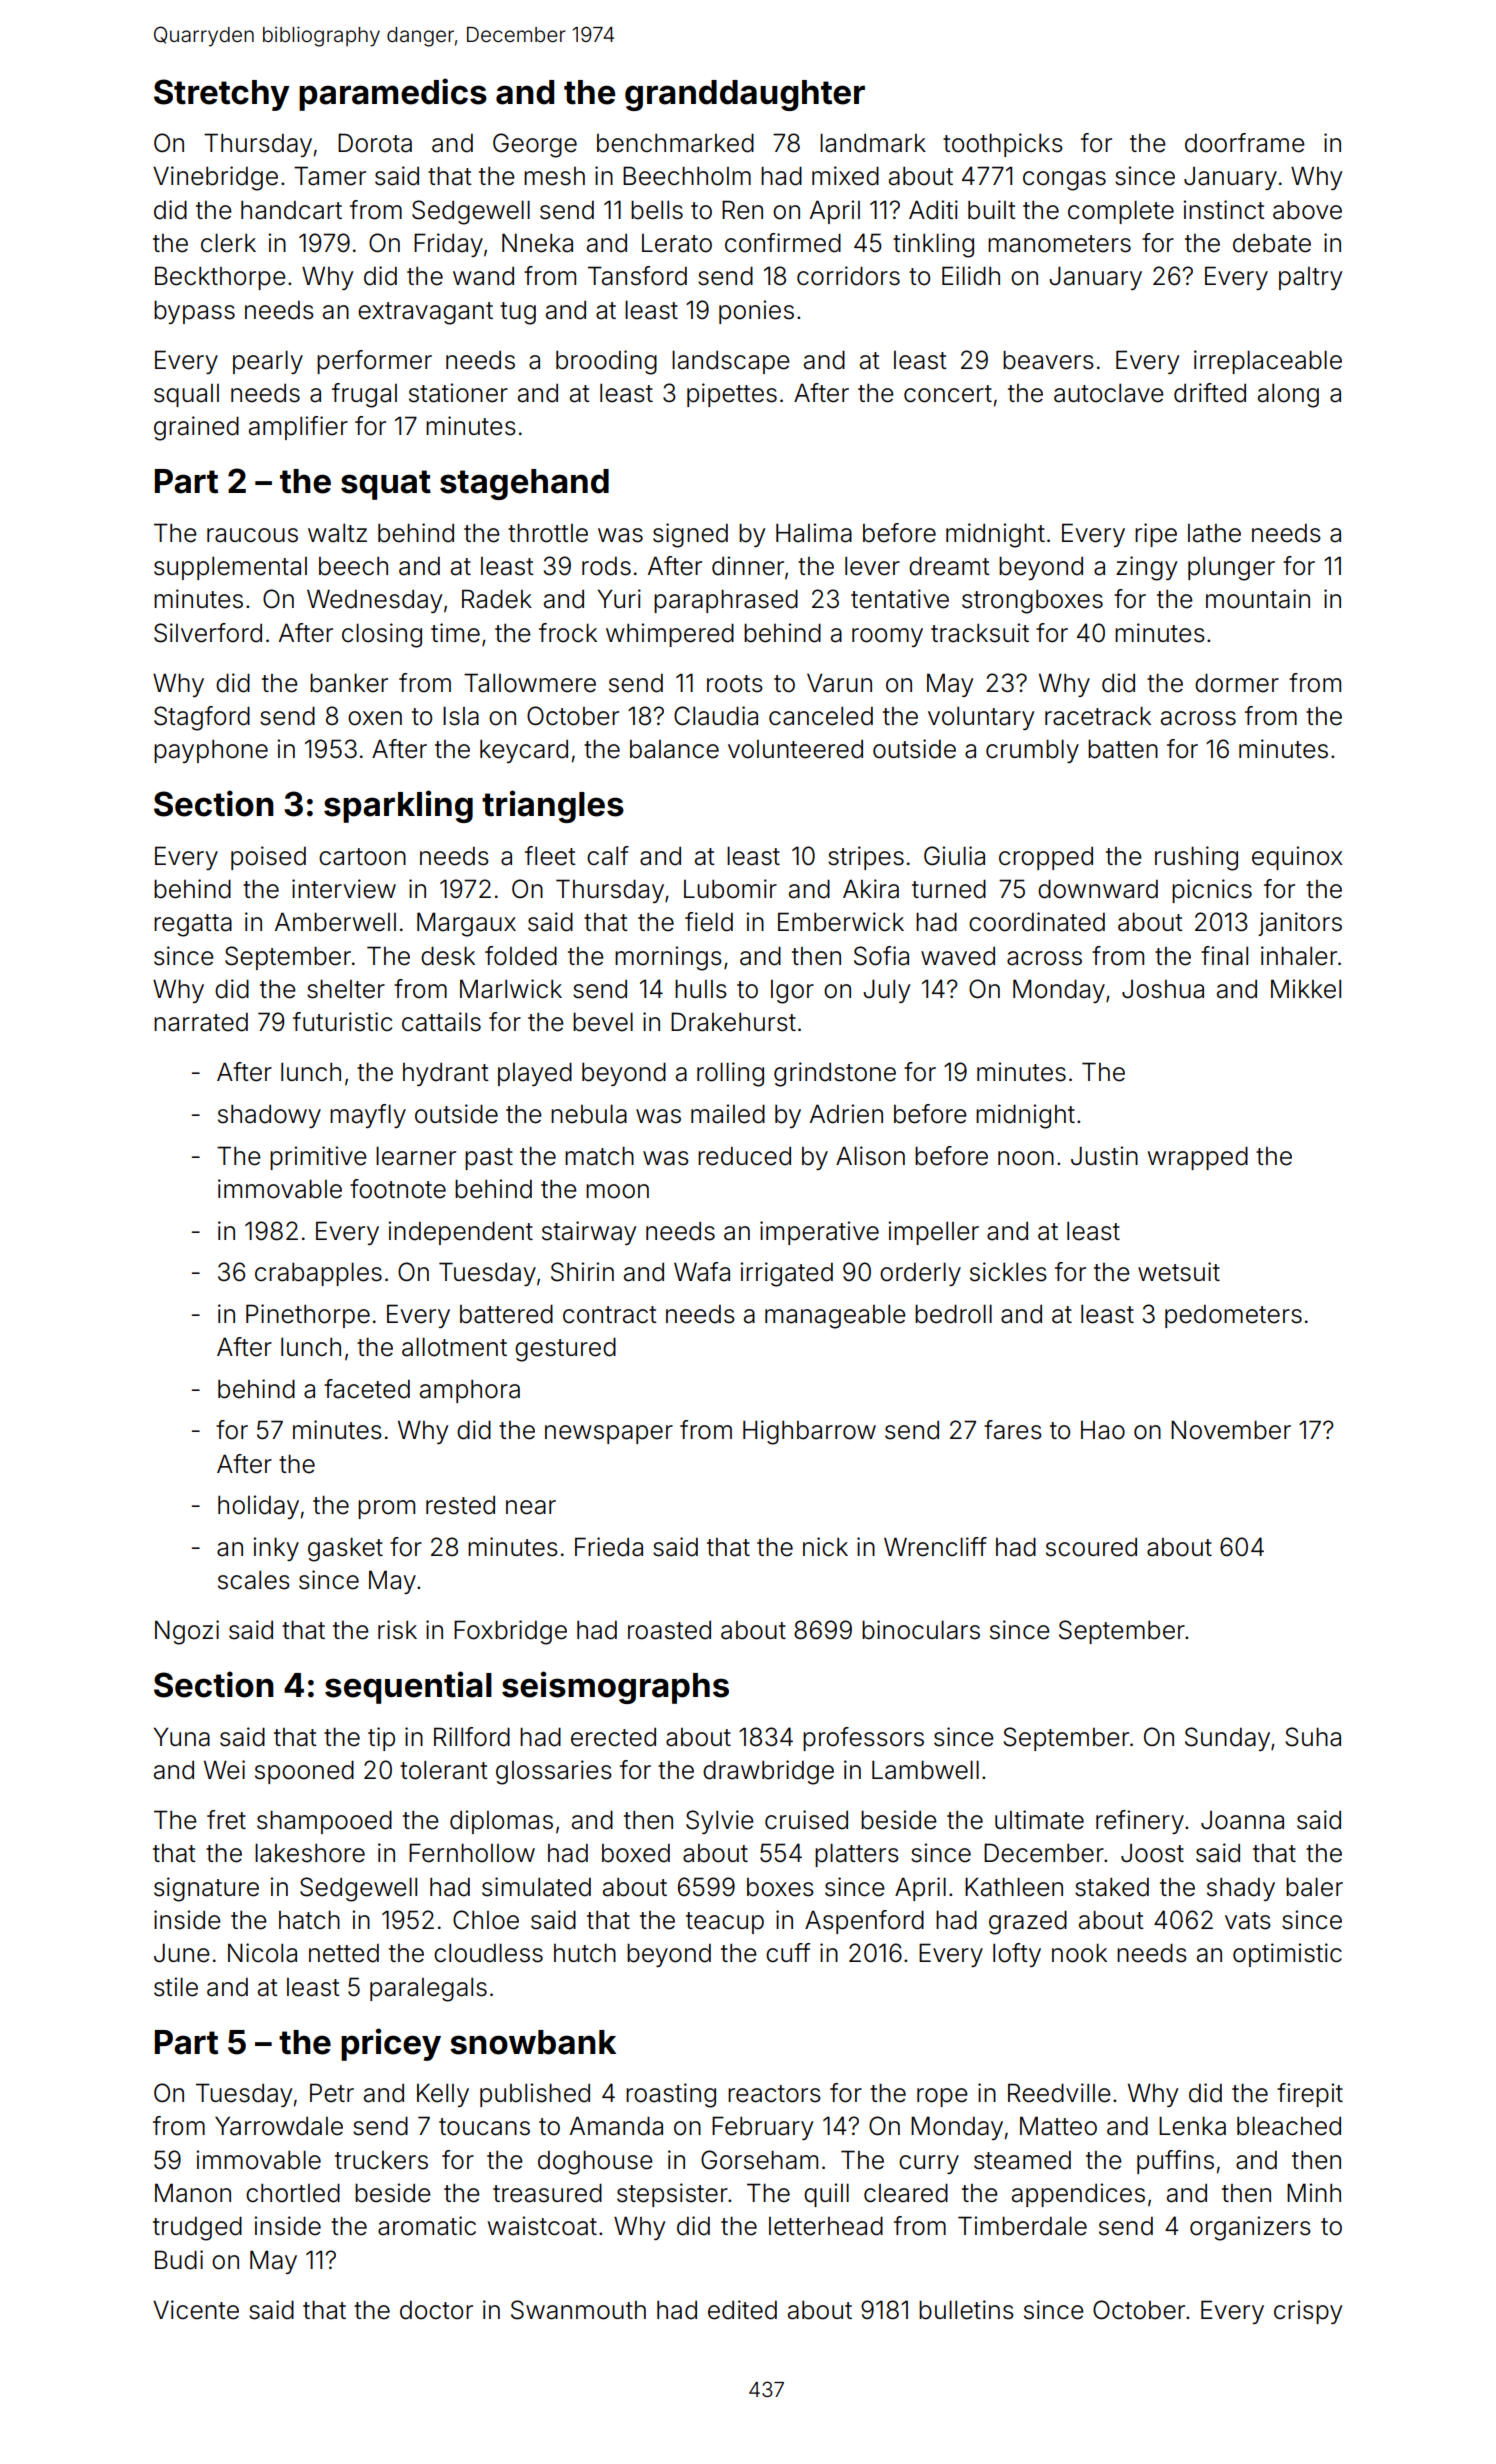 This image has height=2464, width=1496. I want to click on scoured, so click(1091, 1547).
